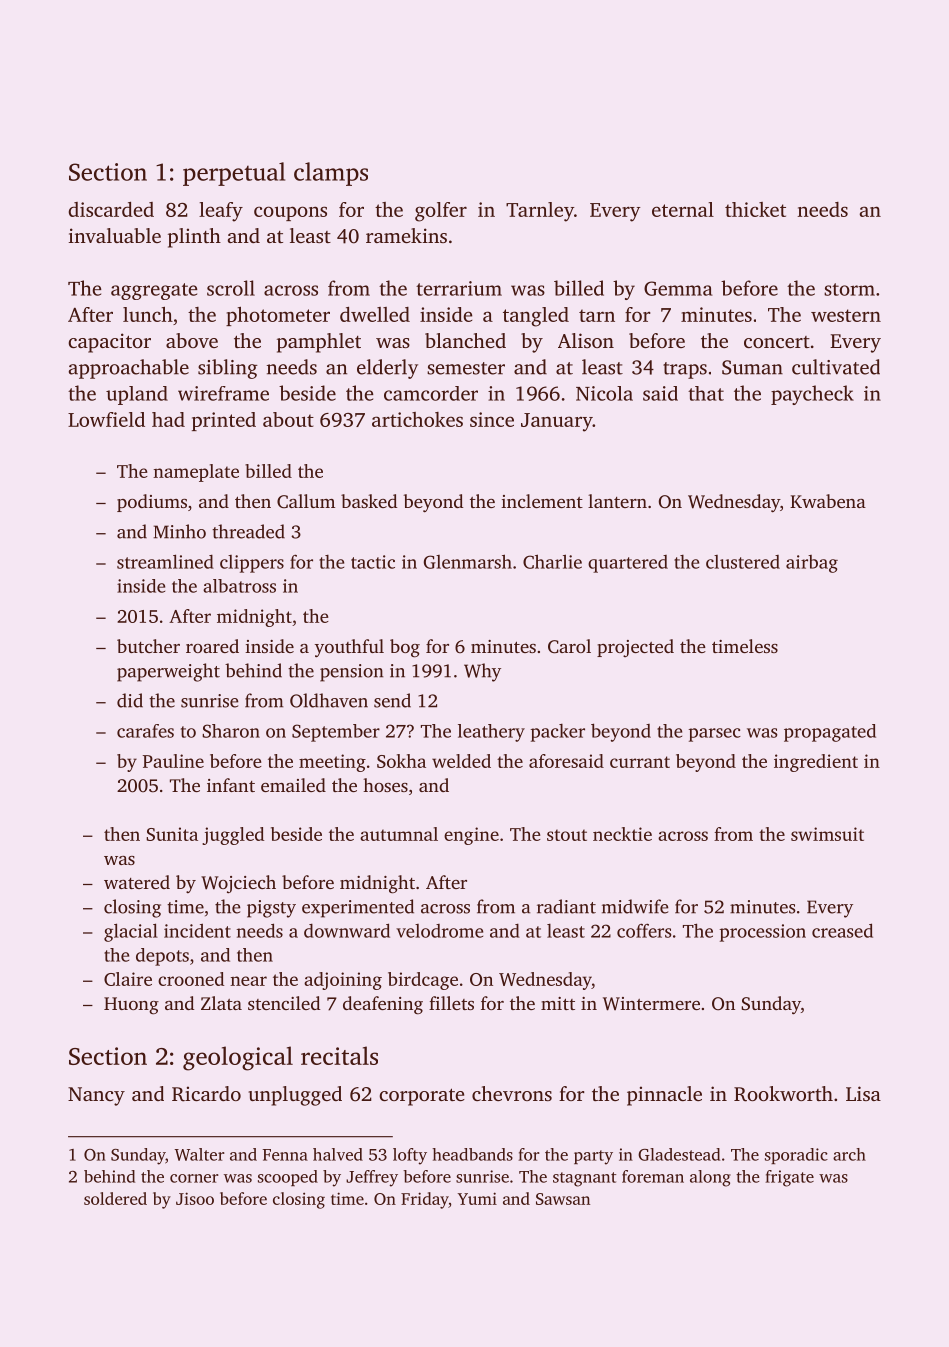 The image size is (949, 1347). What do you see at coordinates (285, 1155) in the screenshot?
I see `Fenna` at bounding box center [285, 1155].
